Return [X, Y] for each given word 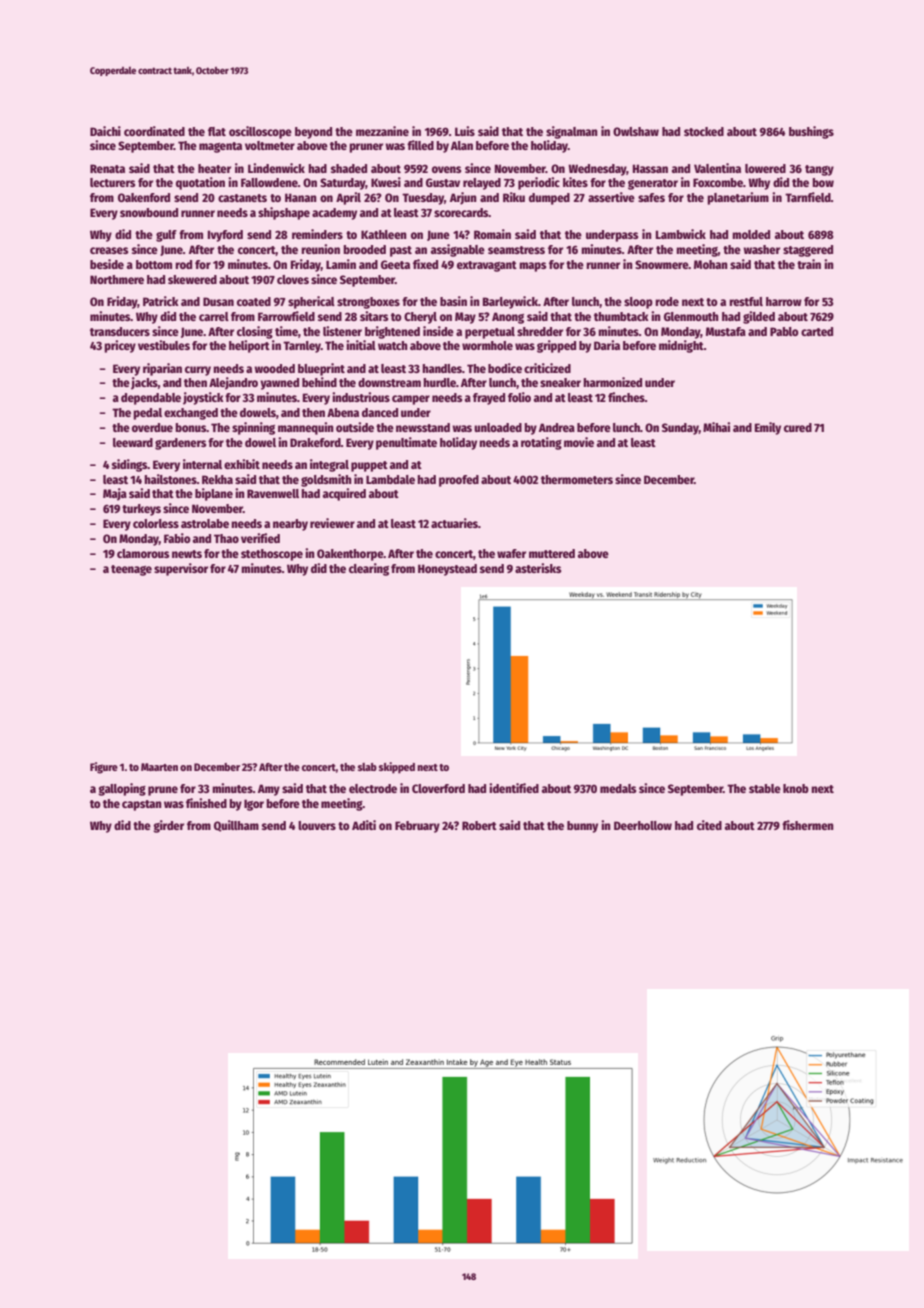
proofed [459, 481]
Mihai [716, 427]
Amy [269, 790]
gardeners [180, 444]
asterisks [538, 568]
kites [575, 182]
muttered [552, 553]
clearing [369, 569]
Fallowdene [269, 182]
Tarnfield [808, 197]
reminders [317, 234]
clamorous [143, 553]
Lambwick [681, 234]
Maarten [159, 767]
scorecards [461, 212]
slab [367, 767]
